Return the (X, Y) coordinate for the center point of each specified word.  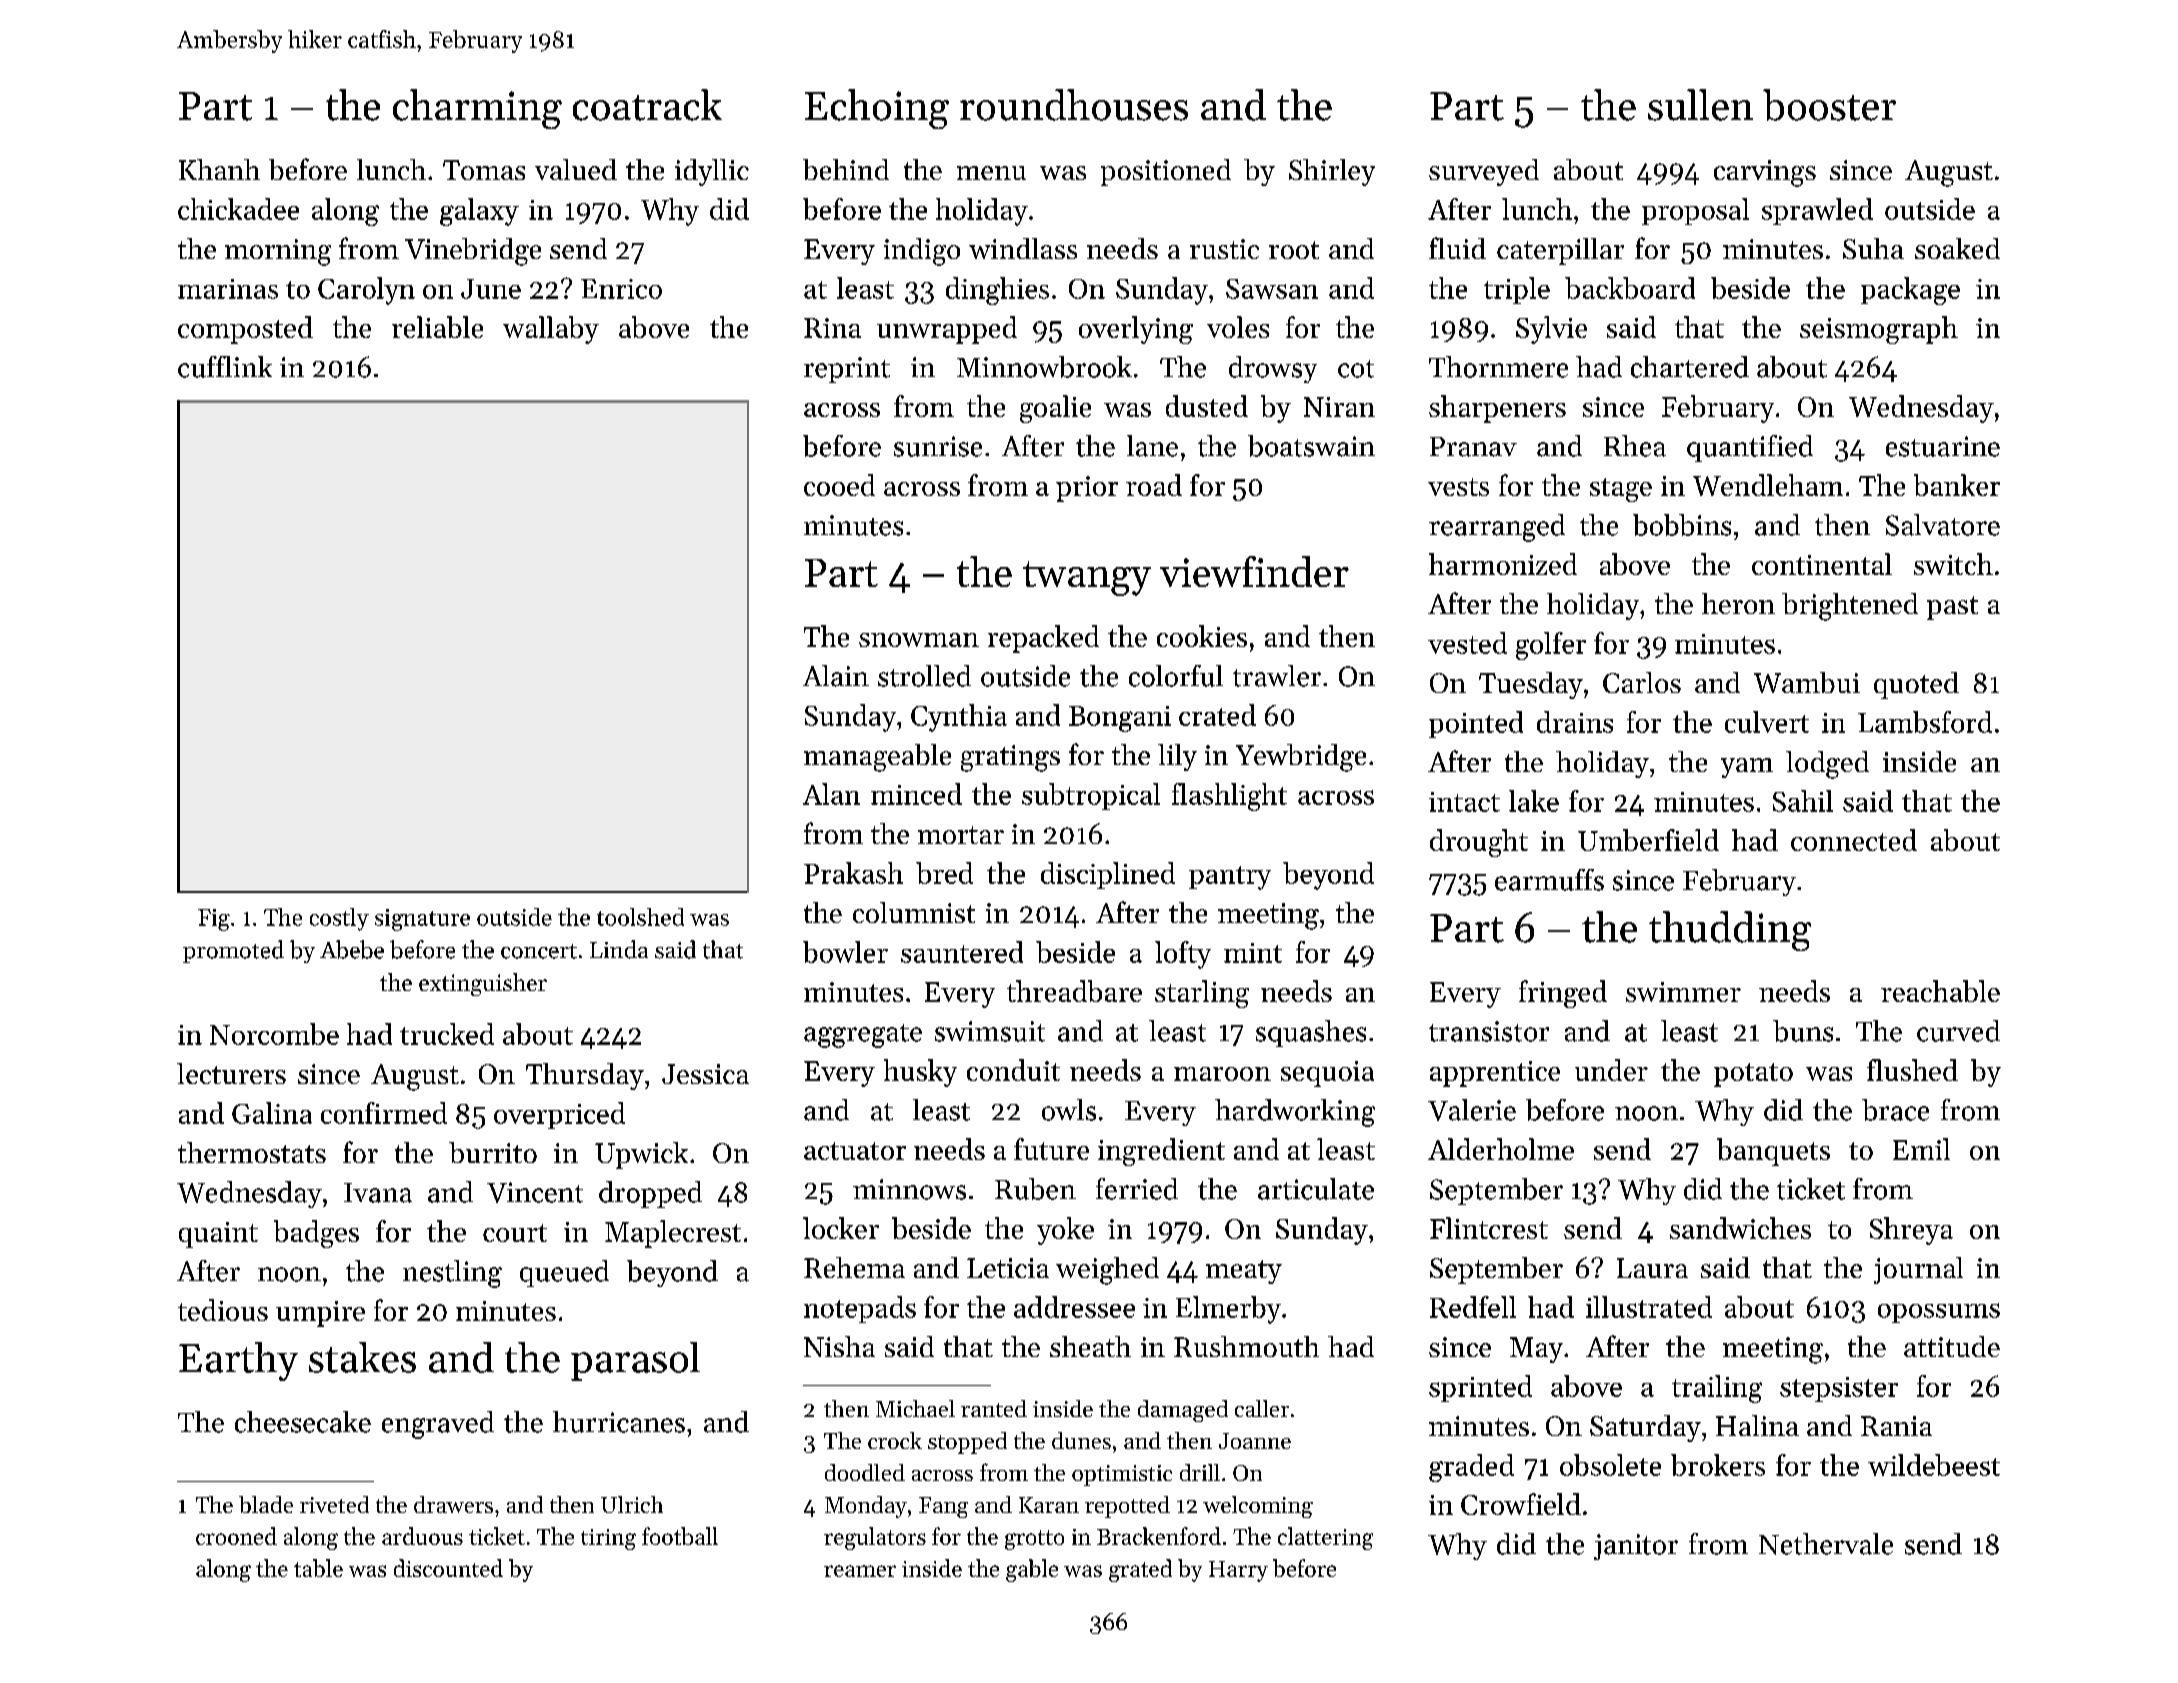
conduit (1013, 1070)
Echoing (877, 109)
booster (1829, 105)
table (318, 1568)
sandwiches (1740, 1228)
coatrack (647, 105)
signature (422, 920)
